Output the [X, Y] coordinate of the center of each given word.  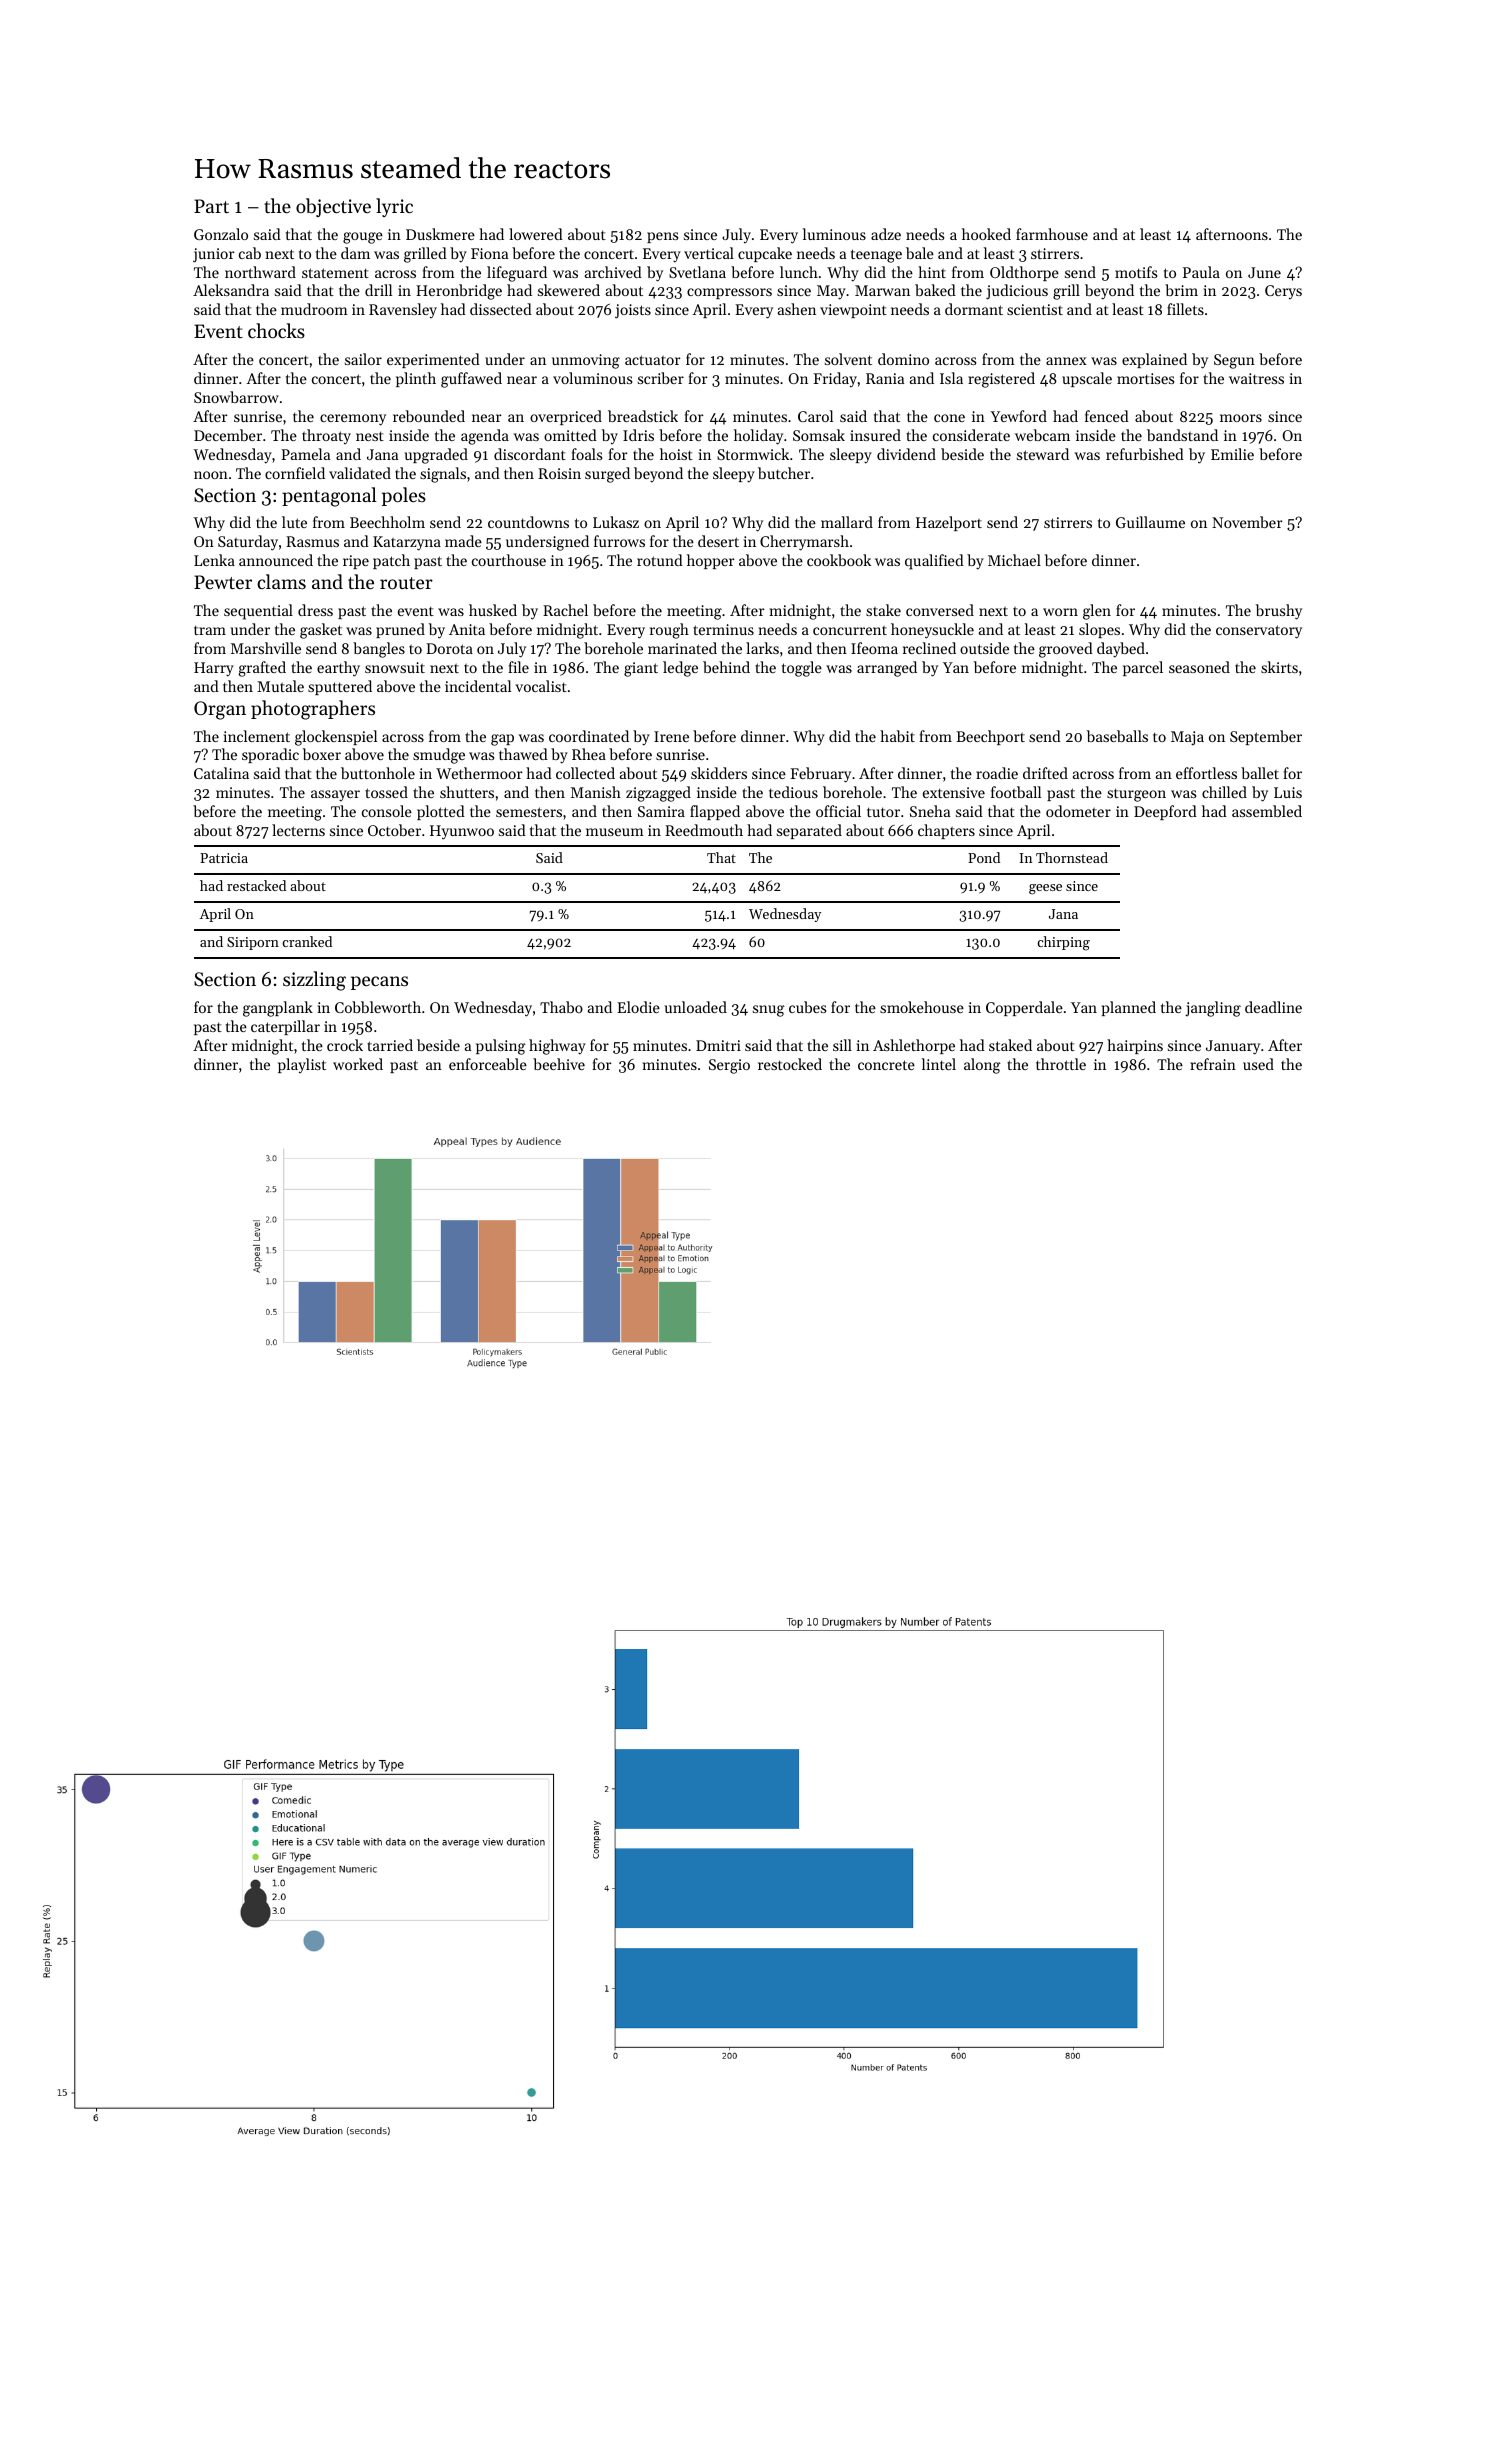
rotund [660, 560]
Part [211, 206]
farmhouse [1052, 234]
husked [493, 610]
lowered [536, 234]
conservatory [1259, 632]
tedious [793, 792]
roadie [997, 773]
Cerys [1283, 292]
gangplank [278, 1009]
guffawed [471, 380]
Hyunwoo [462, 832]
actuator [653, 360]
